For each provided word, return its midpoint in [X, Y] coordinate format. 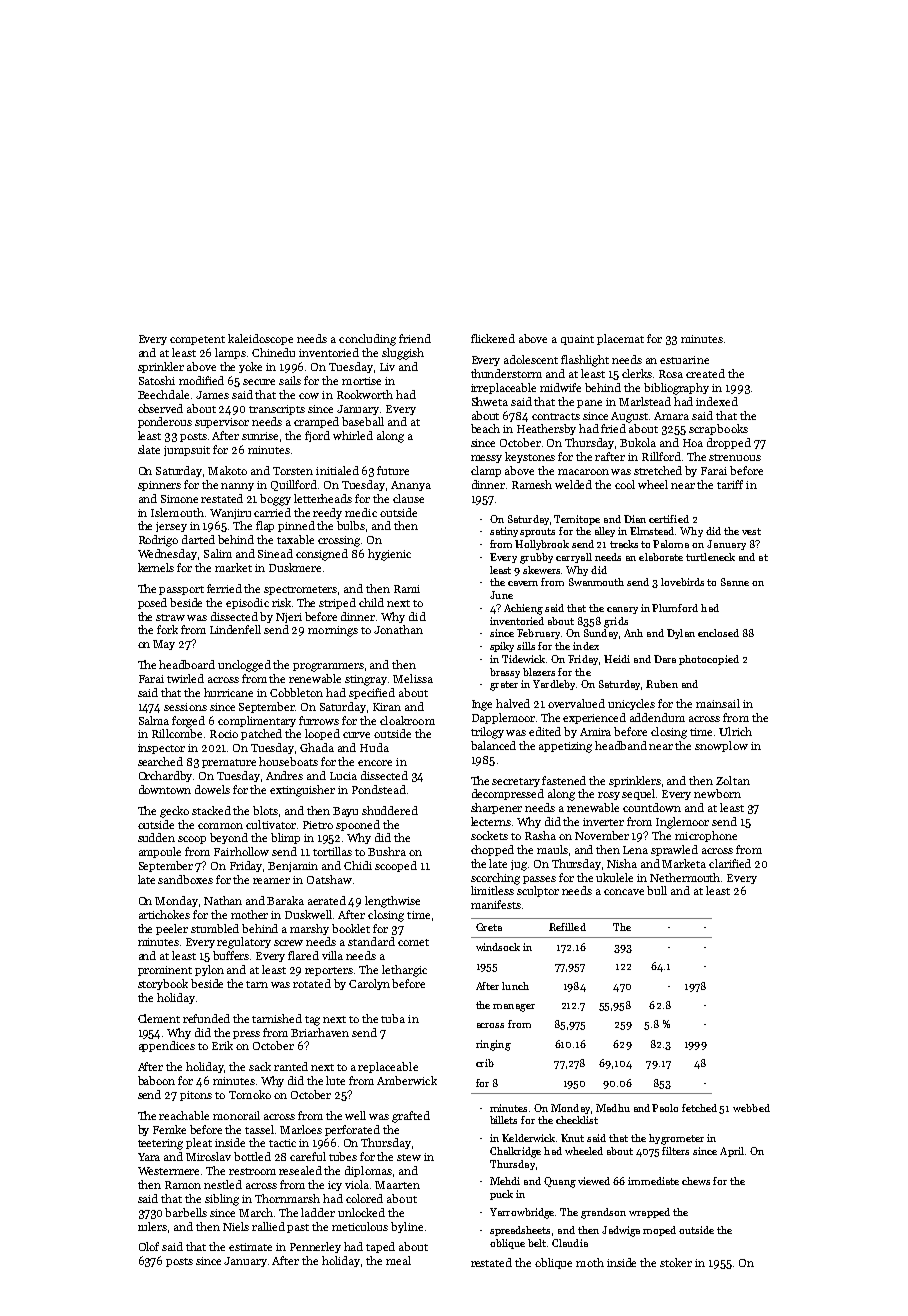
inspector [161, 749]
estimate [250, 1247]
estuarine [684, 360]
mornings [333, 631]
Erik [222, 1045]
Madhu [613, 1108]
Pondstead [379, 789]
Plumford [675, 608]
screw [288, 943]
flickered [493, 338]
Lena [635, 850]
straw [170, 617]
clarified [730, 863]
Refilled [567, 927]
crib [485, 1063]
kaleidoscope [260, 339]
